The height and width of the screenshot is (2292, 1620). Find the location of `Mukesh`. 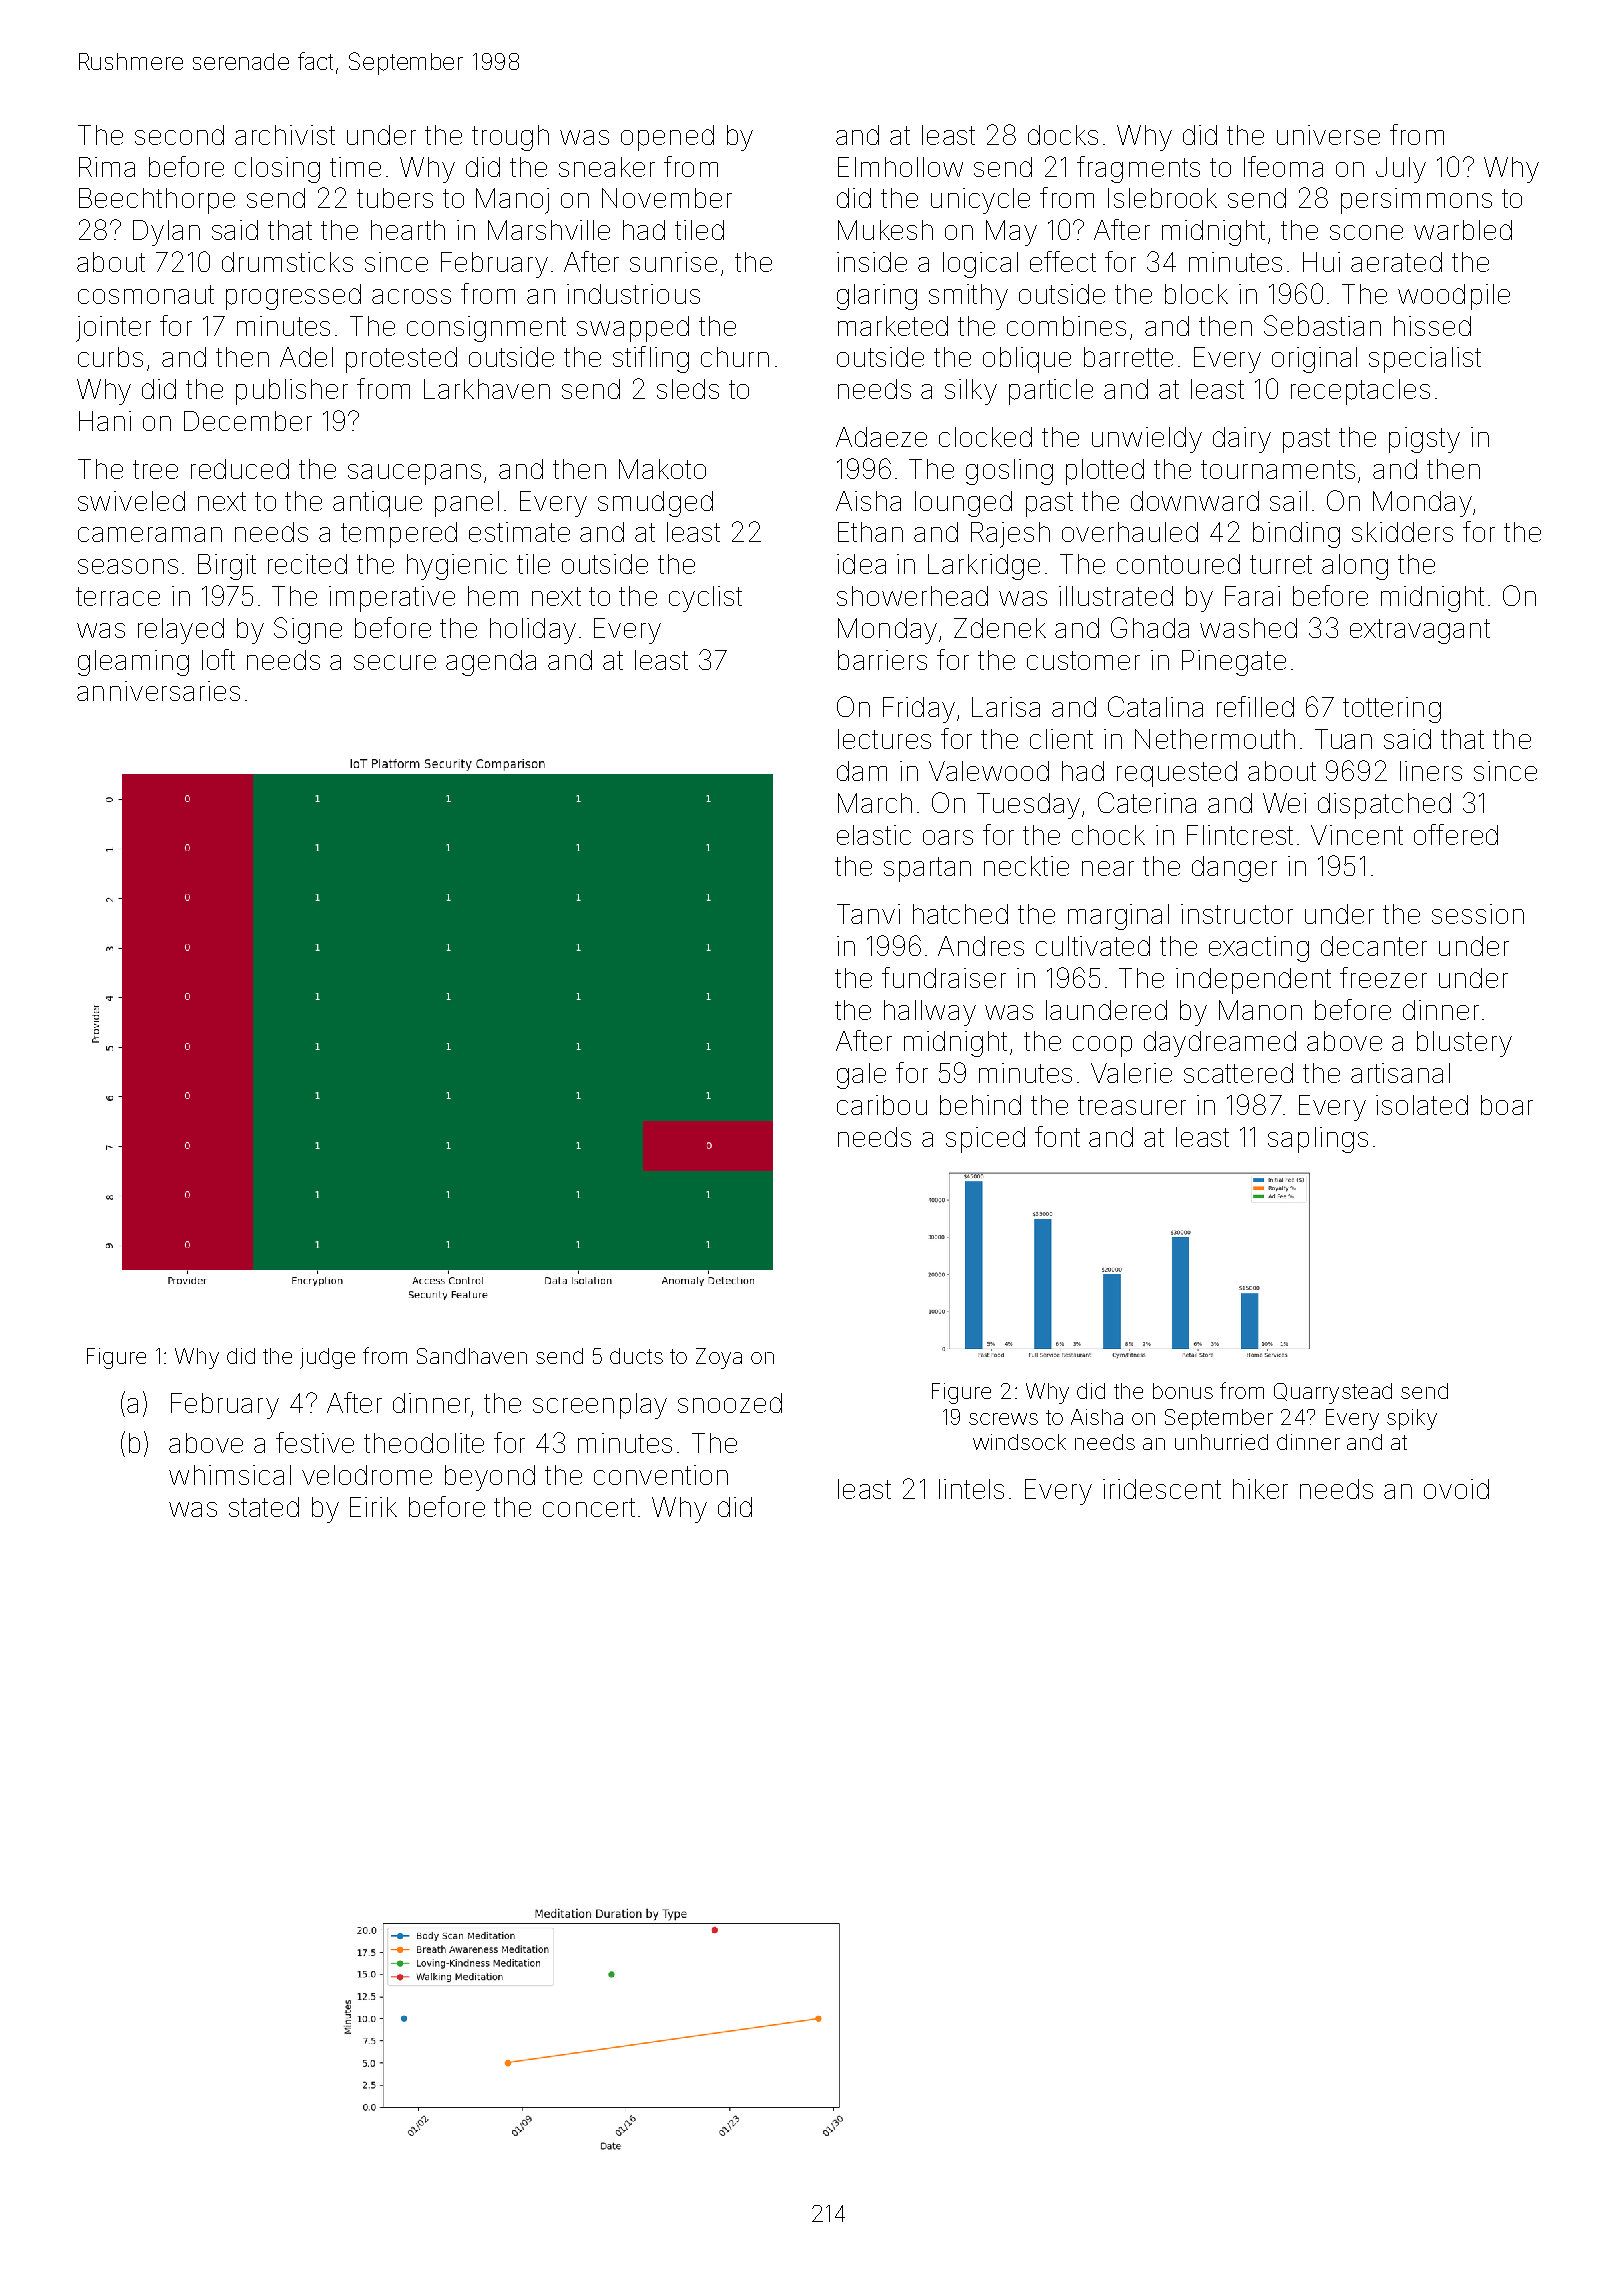

Mukesh is located at coordinates (885, 230).
